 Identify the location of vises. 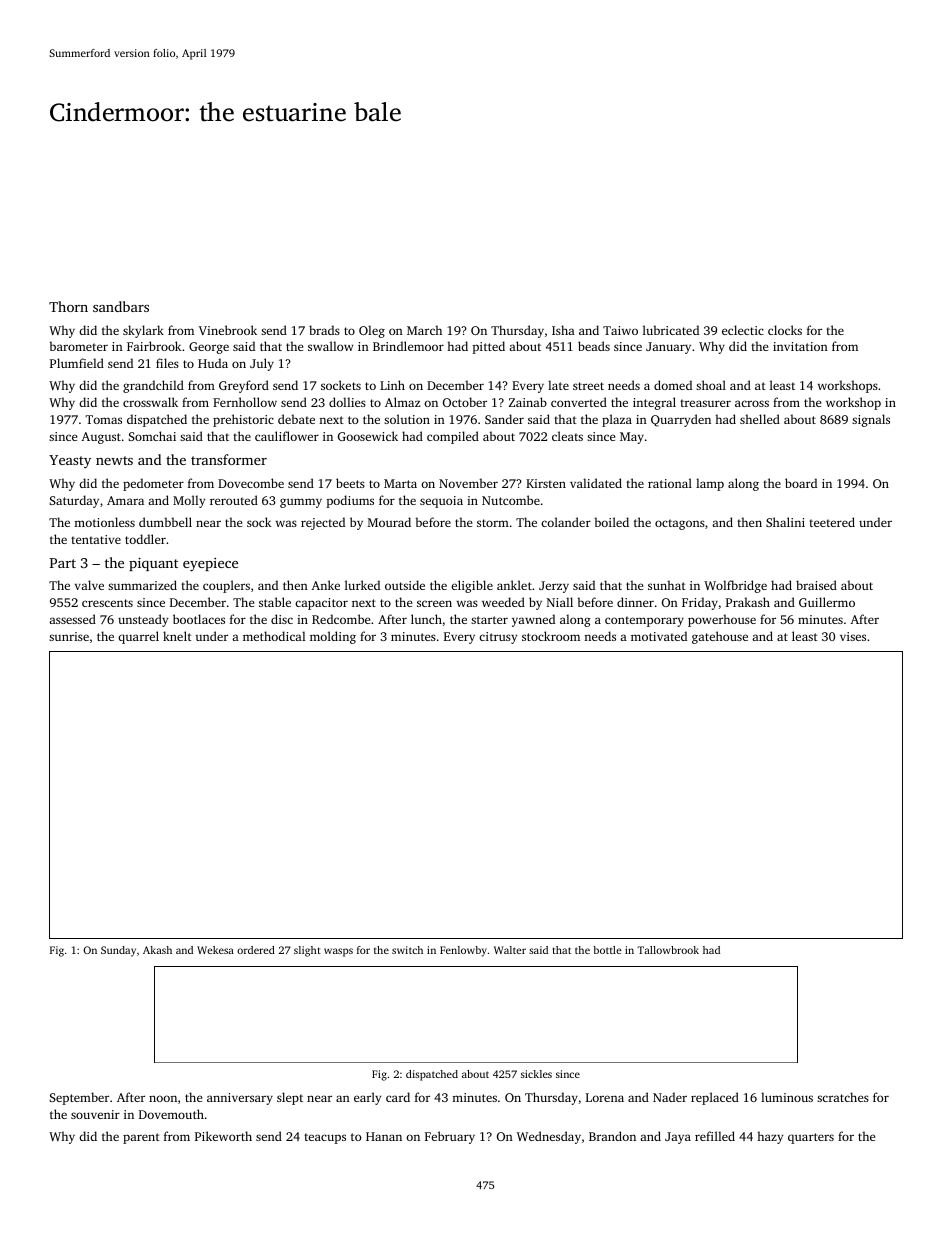
(853, 636).
